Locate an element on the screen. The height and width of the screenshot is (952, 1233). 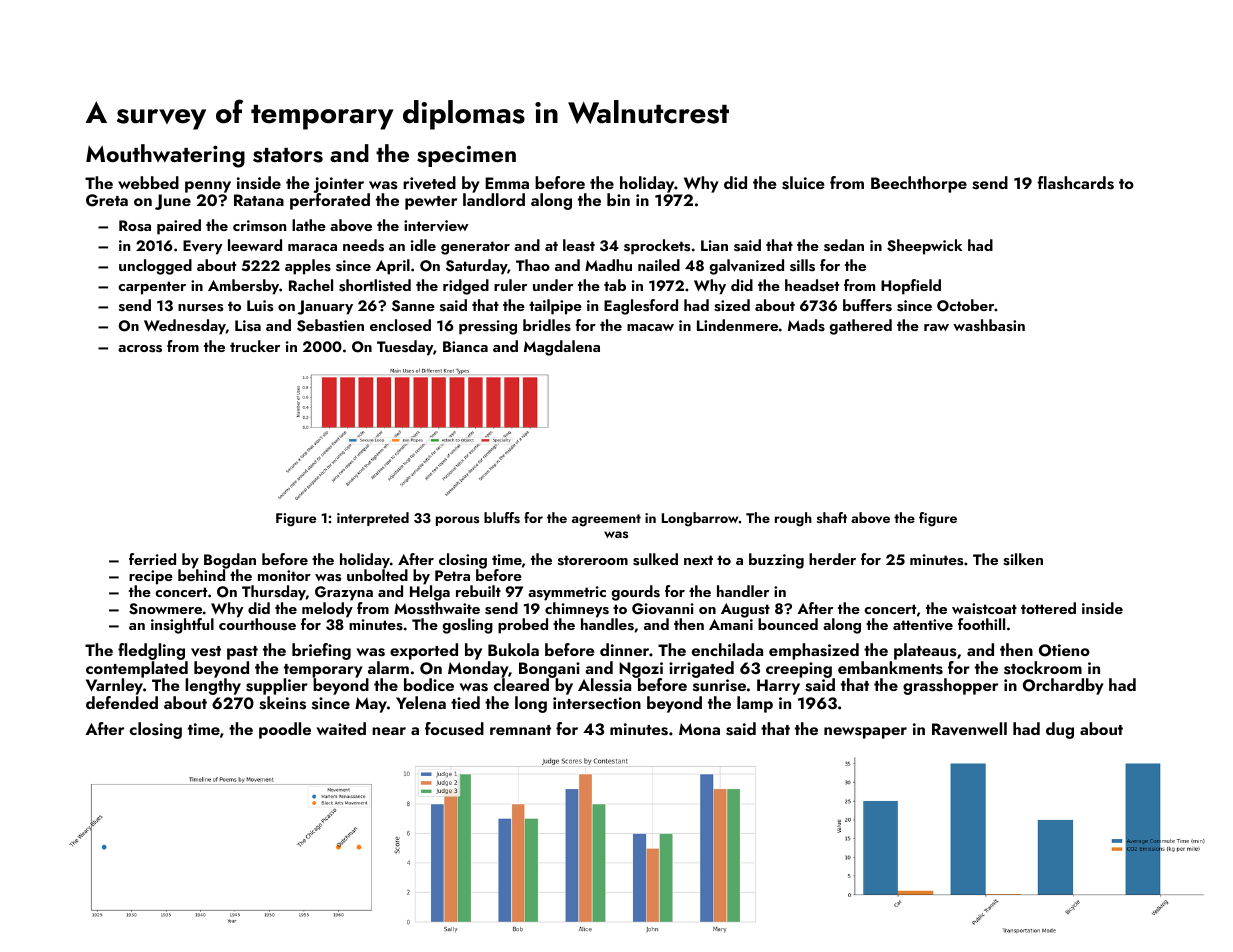
buffers is located at coordinates (867, 305).
